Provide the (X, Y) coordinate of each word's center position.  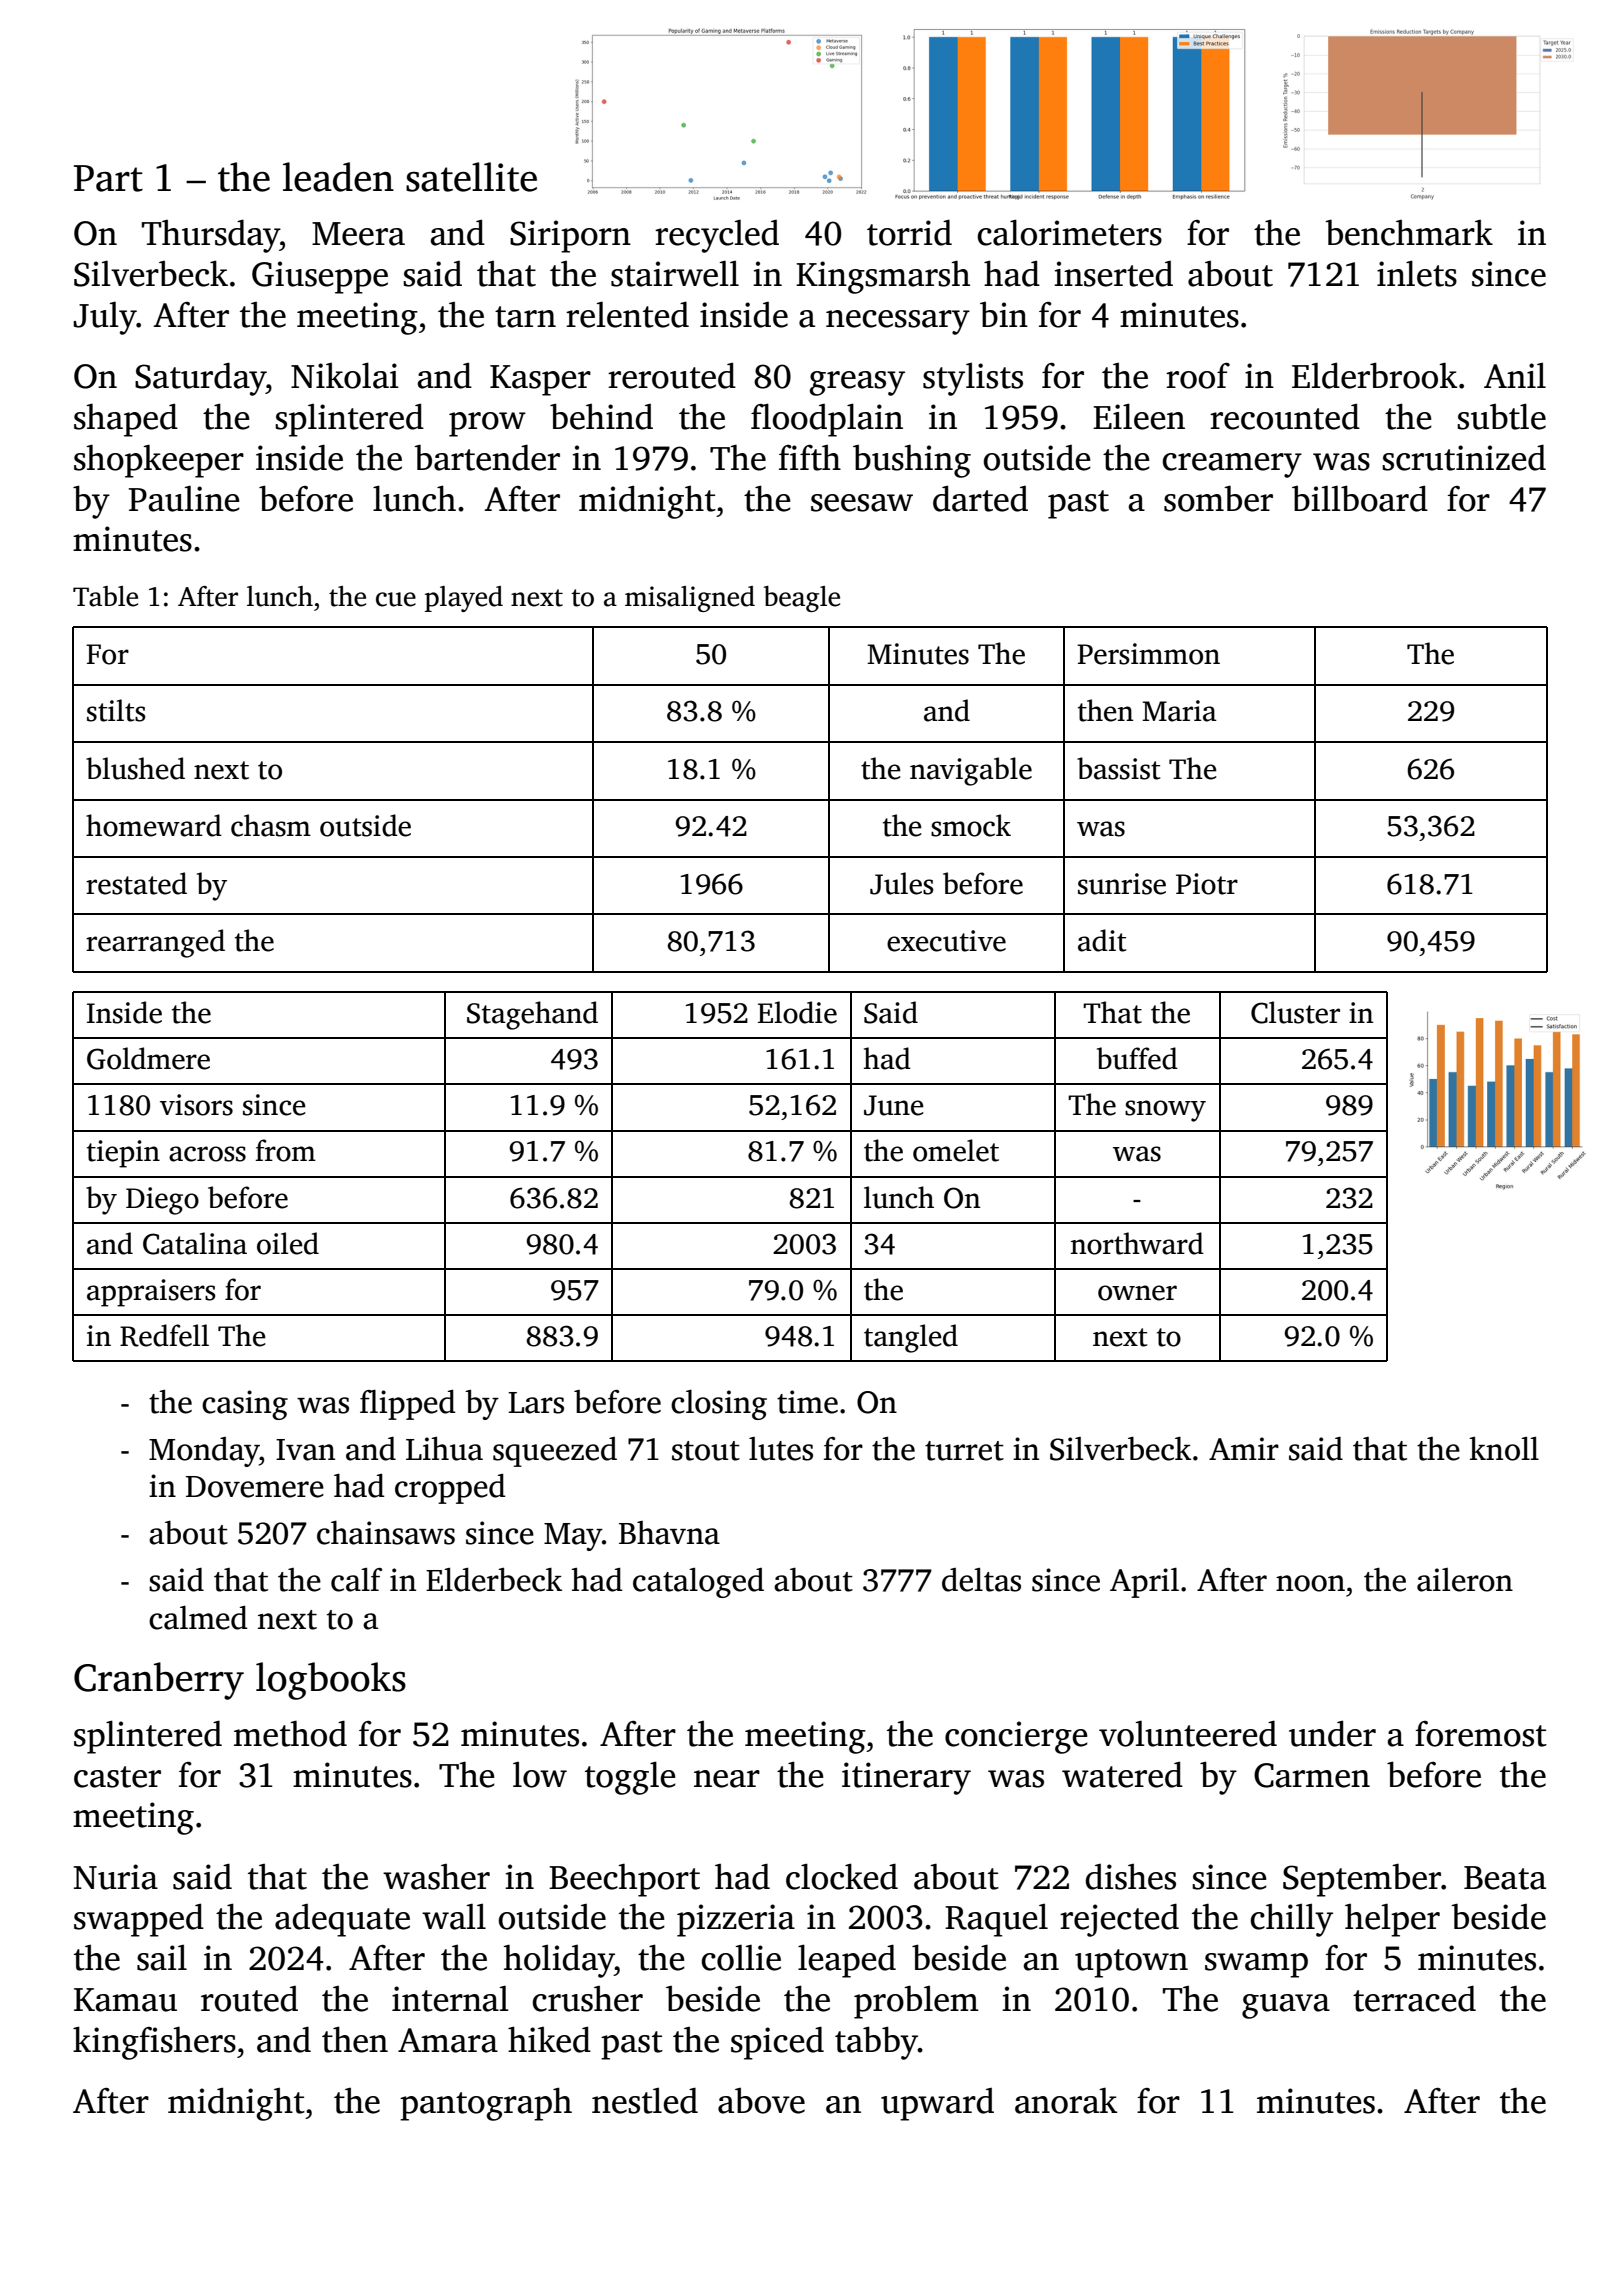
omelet (956, 1150)
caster (117, 1777)
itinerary (906, 1778)
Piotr (1207, 884)
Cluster (1295, 1012)
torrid (909, 232)
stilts (116, 710)
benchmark (1409, 232)
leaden (338, 177)
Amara (448, 2040)
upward (937, 2104)
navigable (971, 771)
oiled (288, 1243)
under (1332, 1733)
